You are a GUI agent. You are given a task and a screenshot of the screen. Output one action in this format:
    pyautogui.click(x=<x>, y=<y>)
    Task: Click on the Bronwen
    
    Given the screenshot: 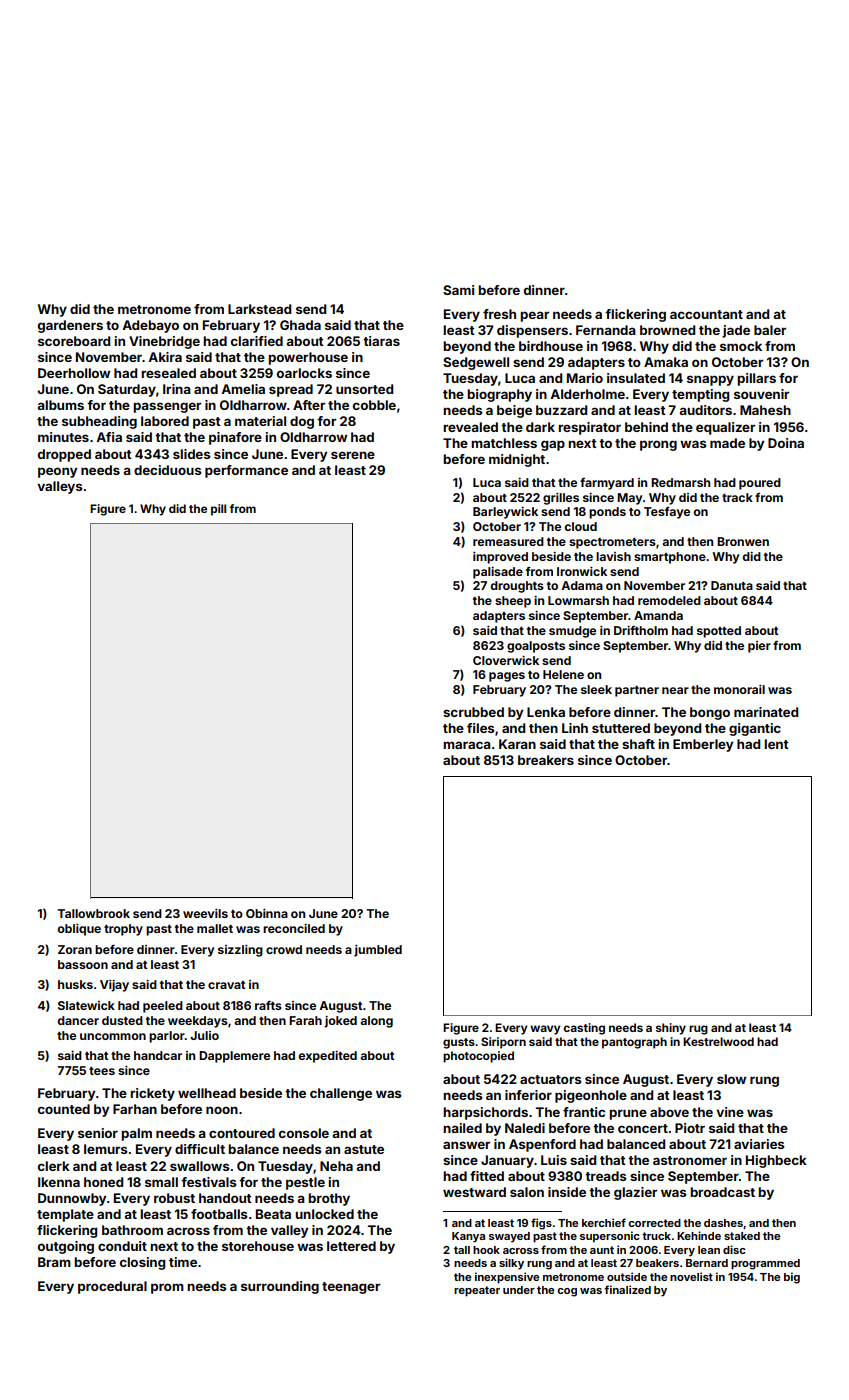 What is the action you would take?
    pyautogui.click(x=743, y=541)
